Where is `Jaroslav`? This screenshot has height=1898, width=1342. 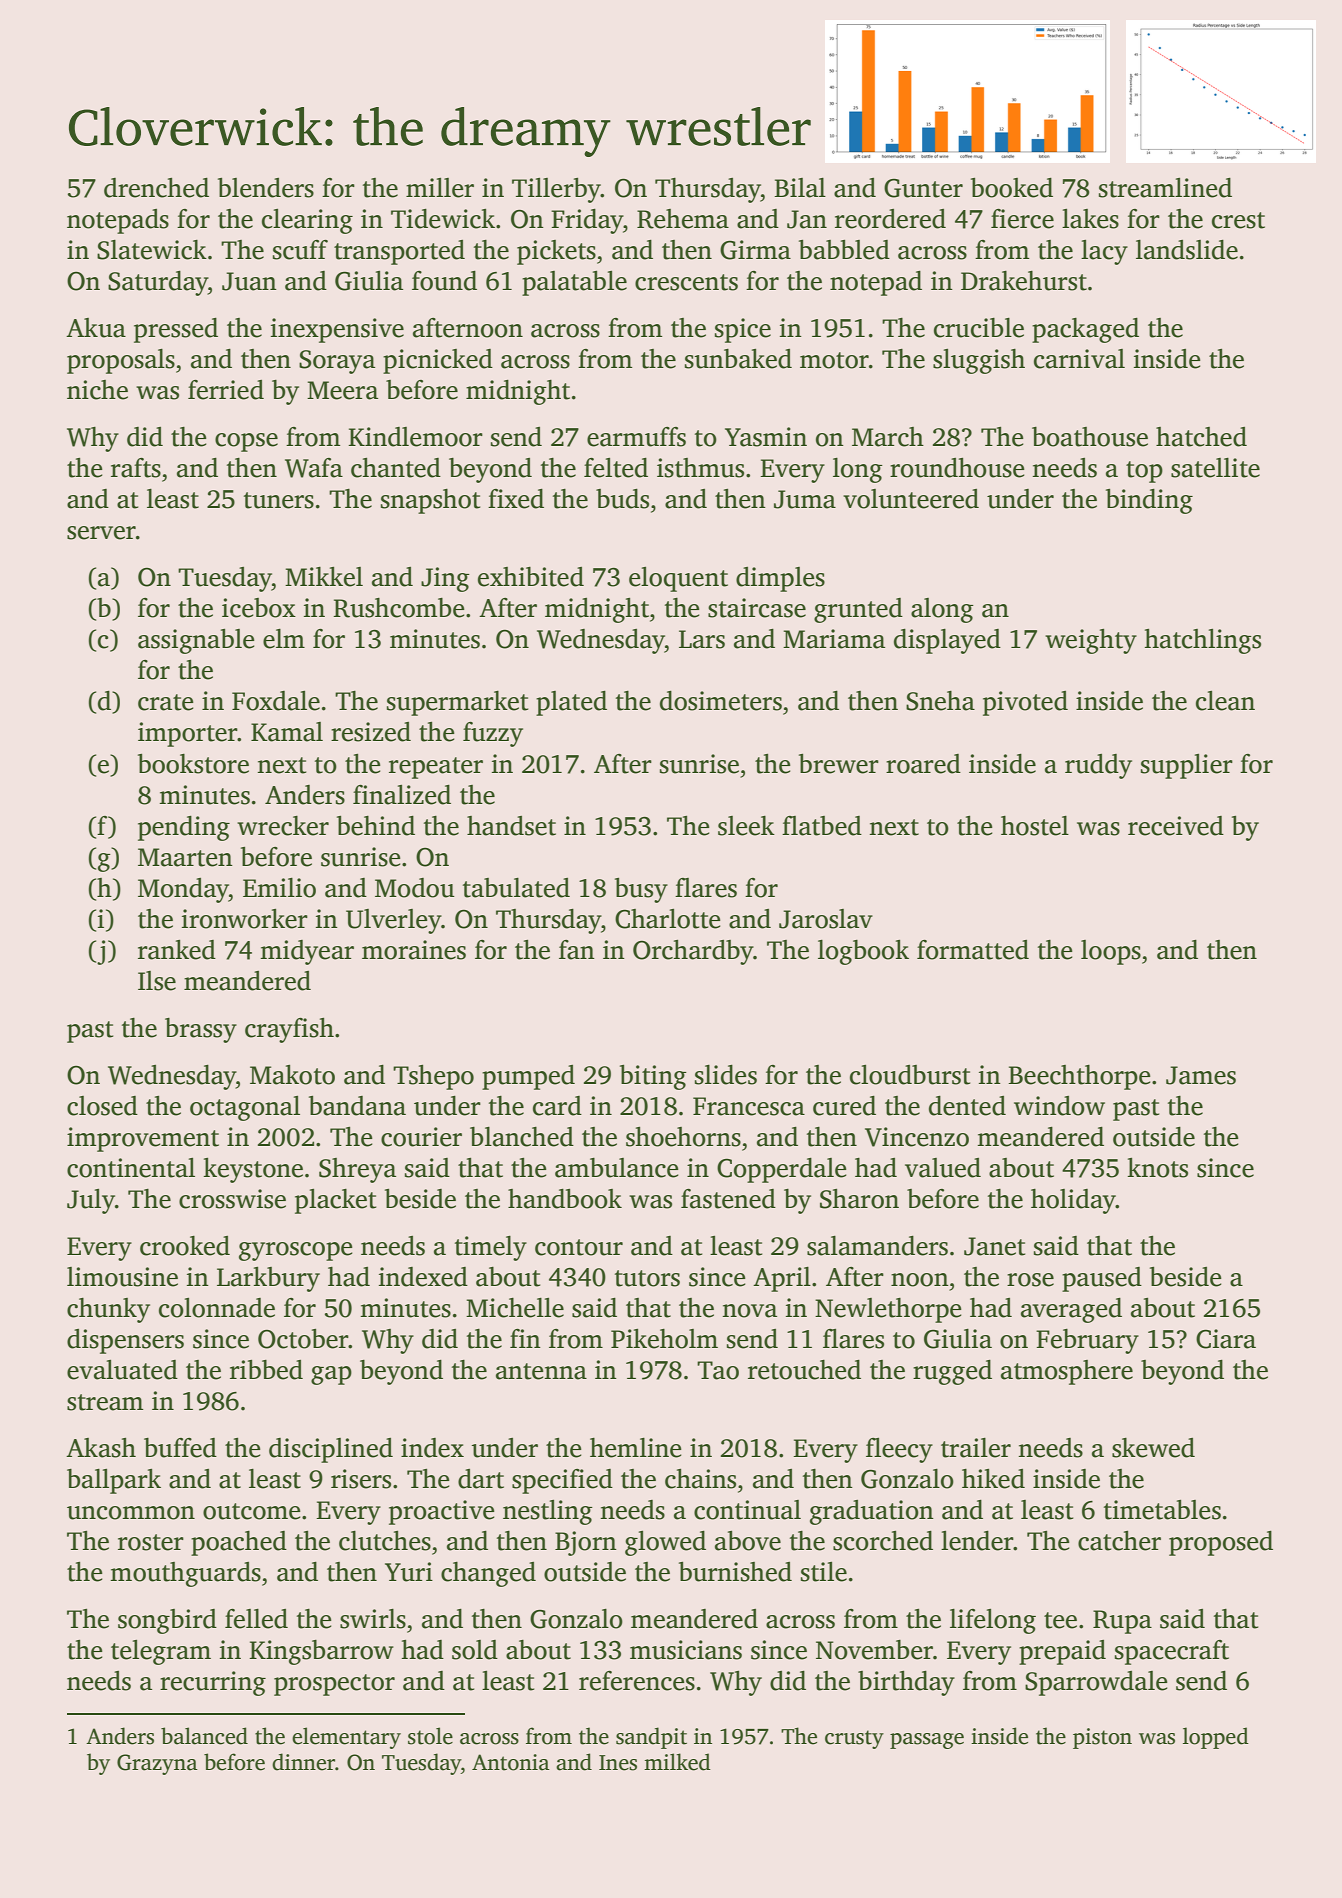
Jaroslav is located at coordinates (826, 919).
